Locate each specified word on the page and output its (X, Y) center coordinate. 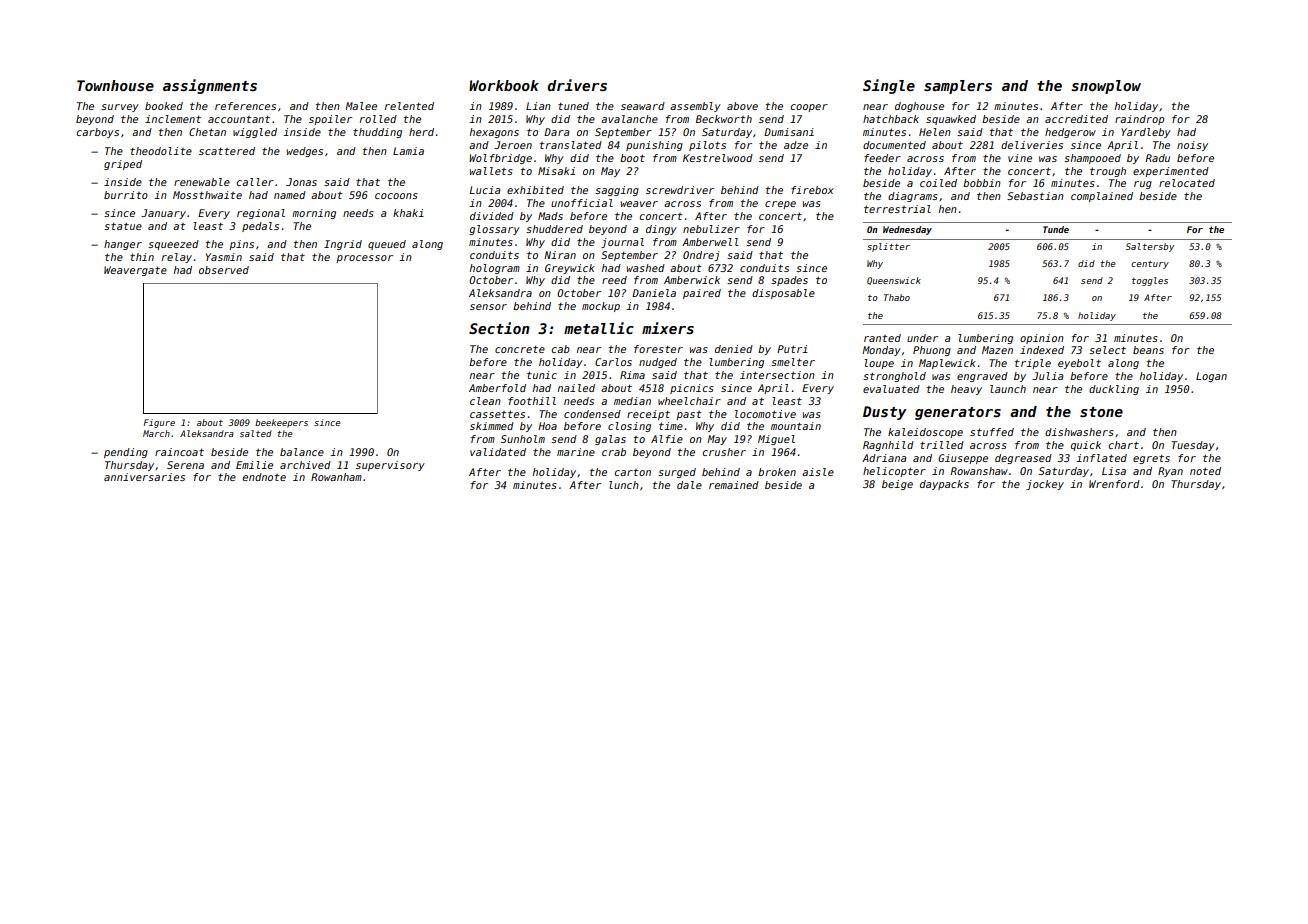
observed (224, 270)
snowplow (1106, 87)
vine (1020, 158)
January (163, 214)
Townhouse (115, 85)
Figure (159, 423)
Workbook (504, 85)
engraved (982, 377)
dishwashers (1079, 432)
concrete (520, 349)
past (689, 415)
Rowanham (336, 477)
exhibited (535, 190)
